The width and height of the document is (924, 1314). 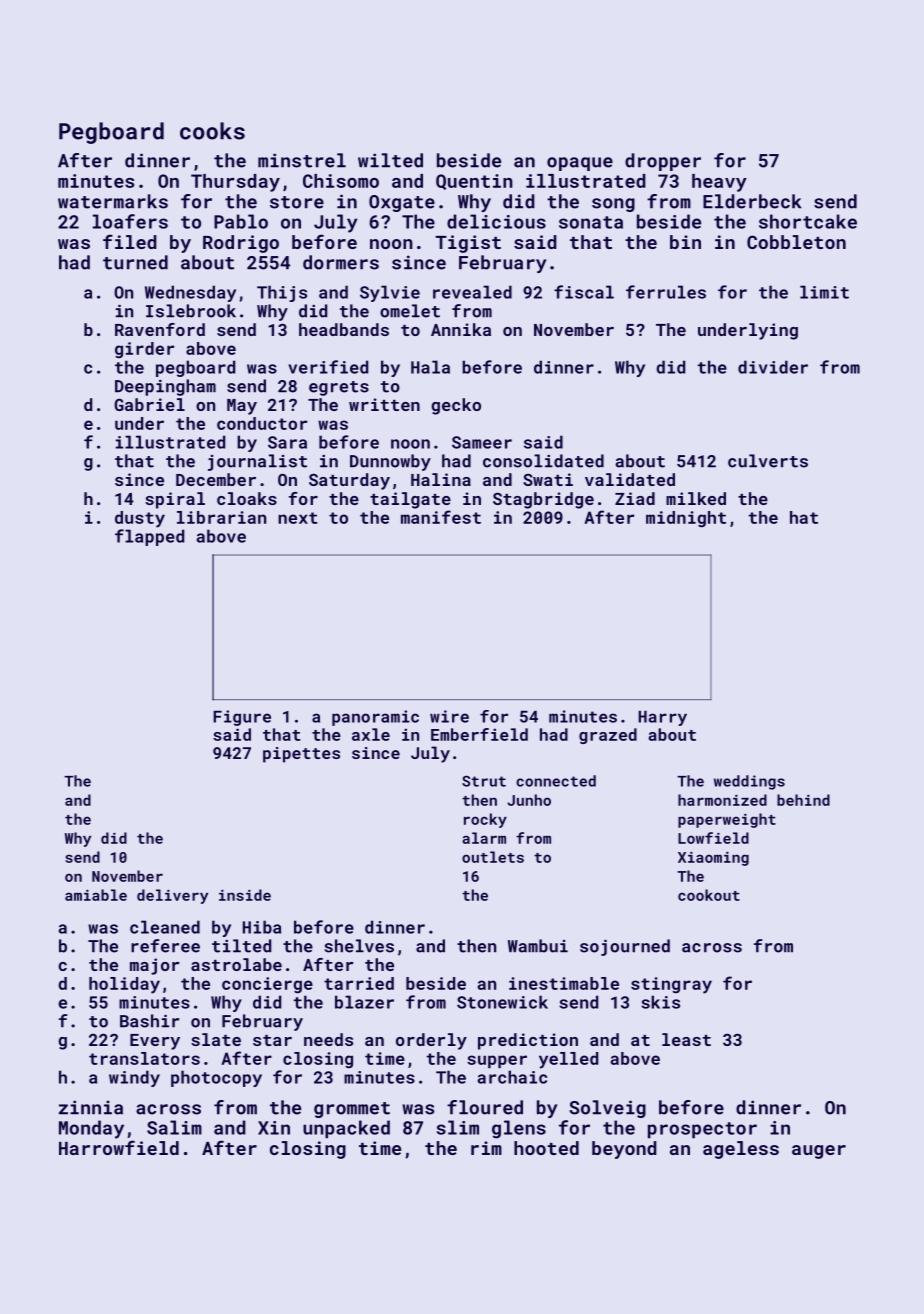 What do you see at coordinates (662, 718) in the document?
I see `Harry` at bounding box center [662, 718].
